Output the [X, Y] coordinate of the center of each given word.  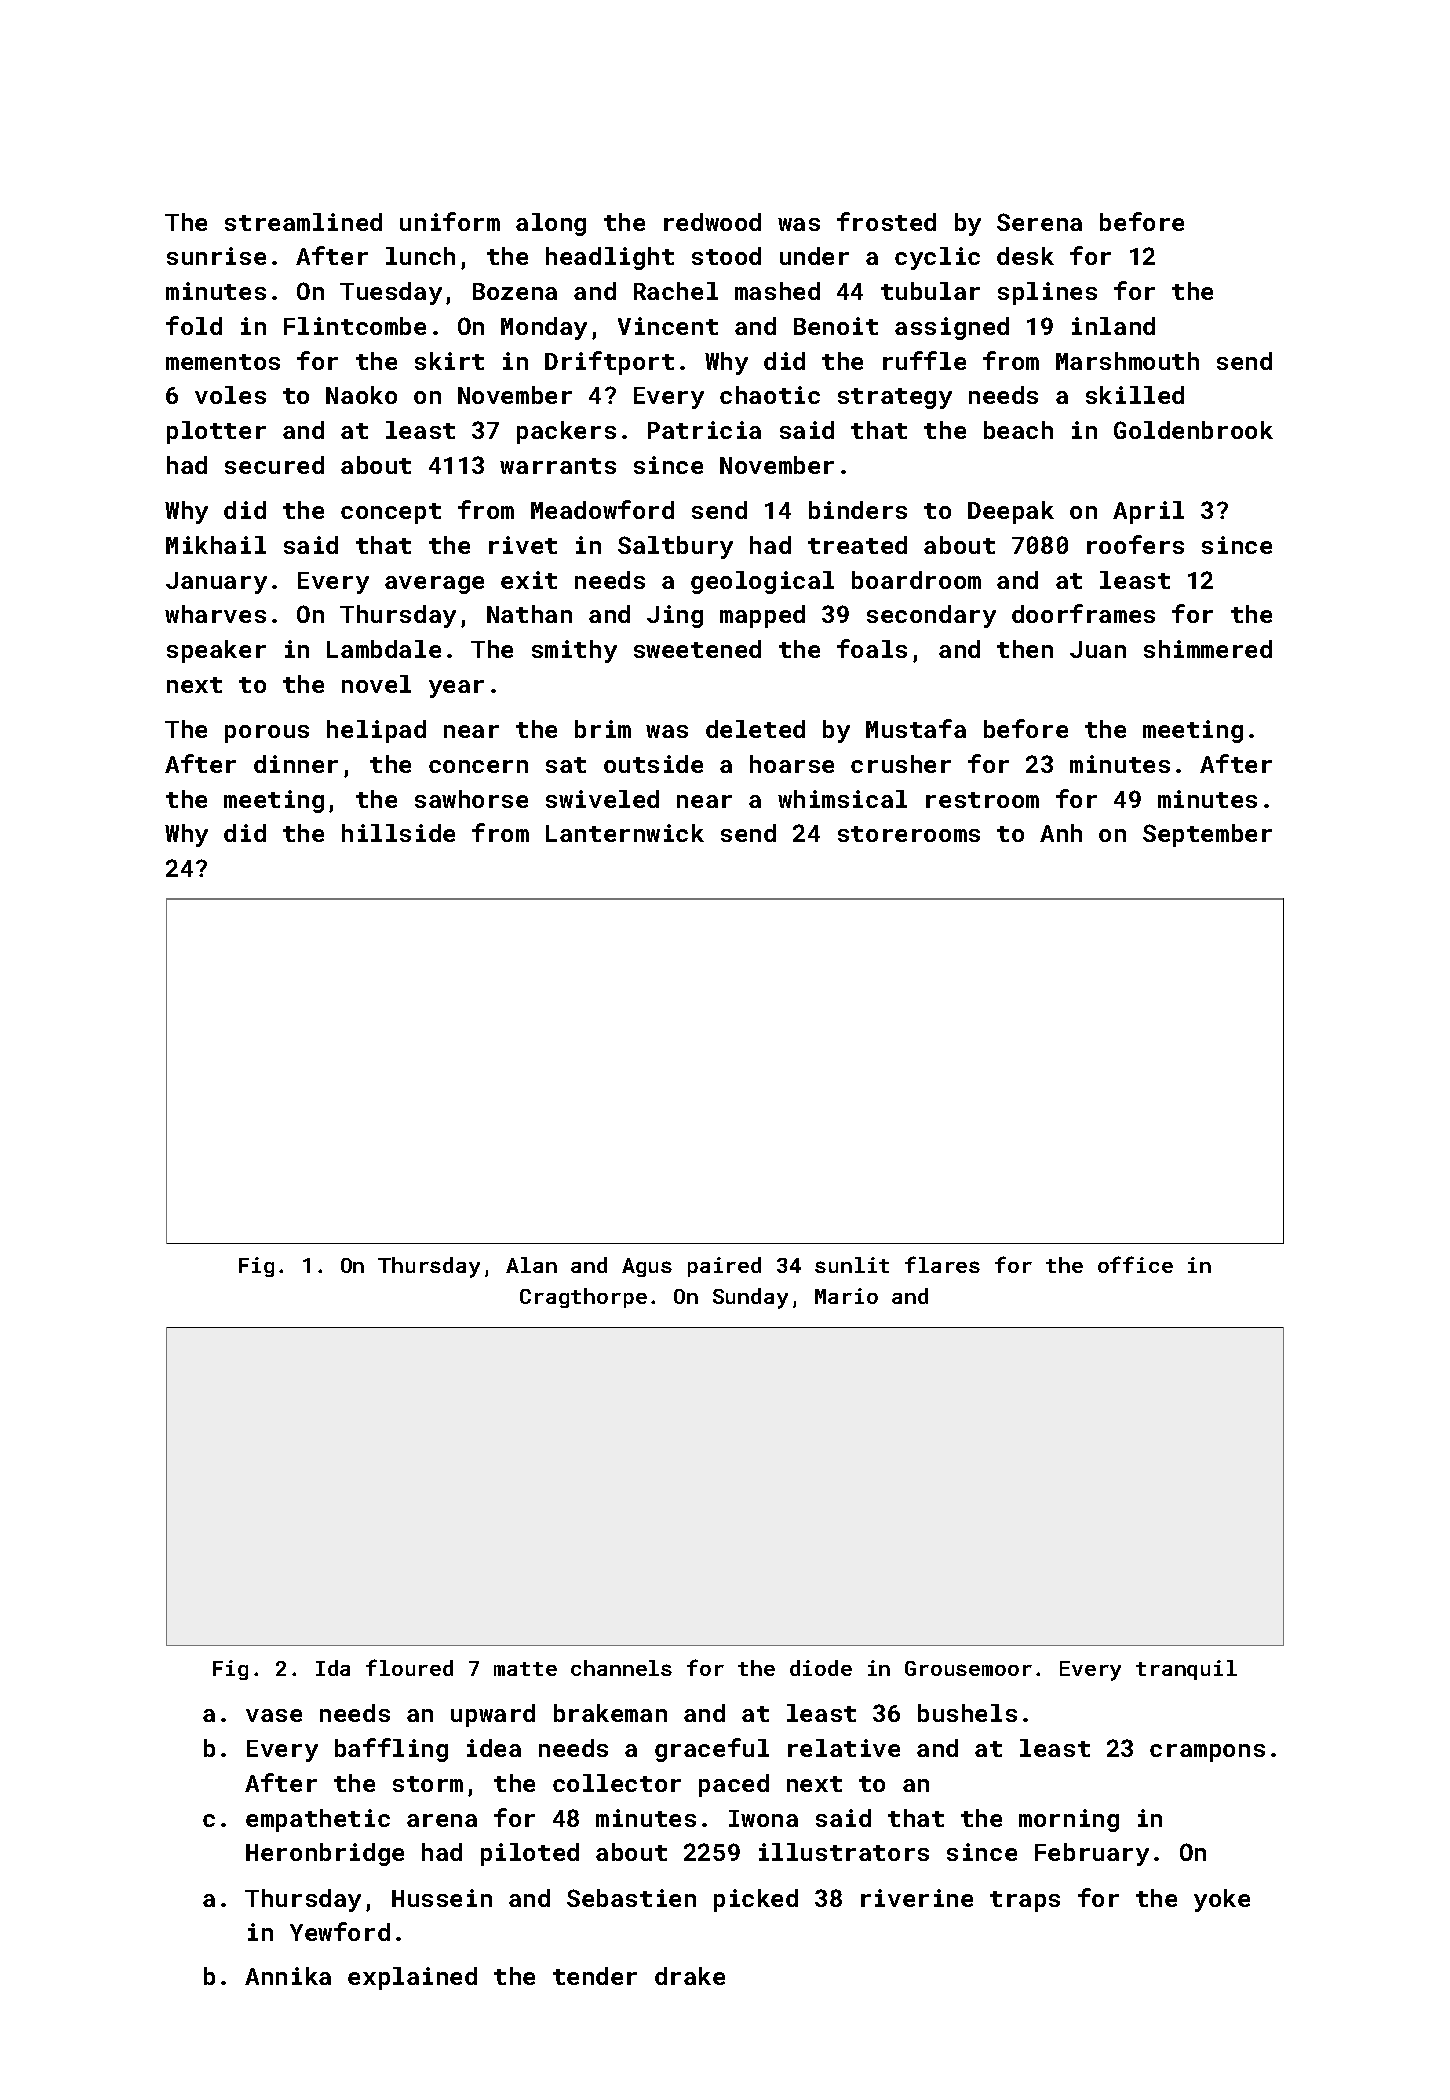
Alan [531, 1265]
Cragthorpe [583, 1298]
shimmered [1208, 649]
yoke [1222, 1900]
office [1135, 1264]
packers [566, 432]
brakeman [610, 1713]
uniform [450, 221]
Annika [288, 1976]
